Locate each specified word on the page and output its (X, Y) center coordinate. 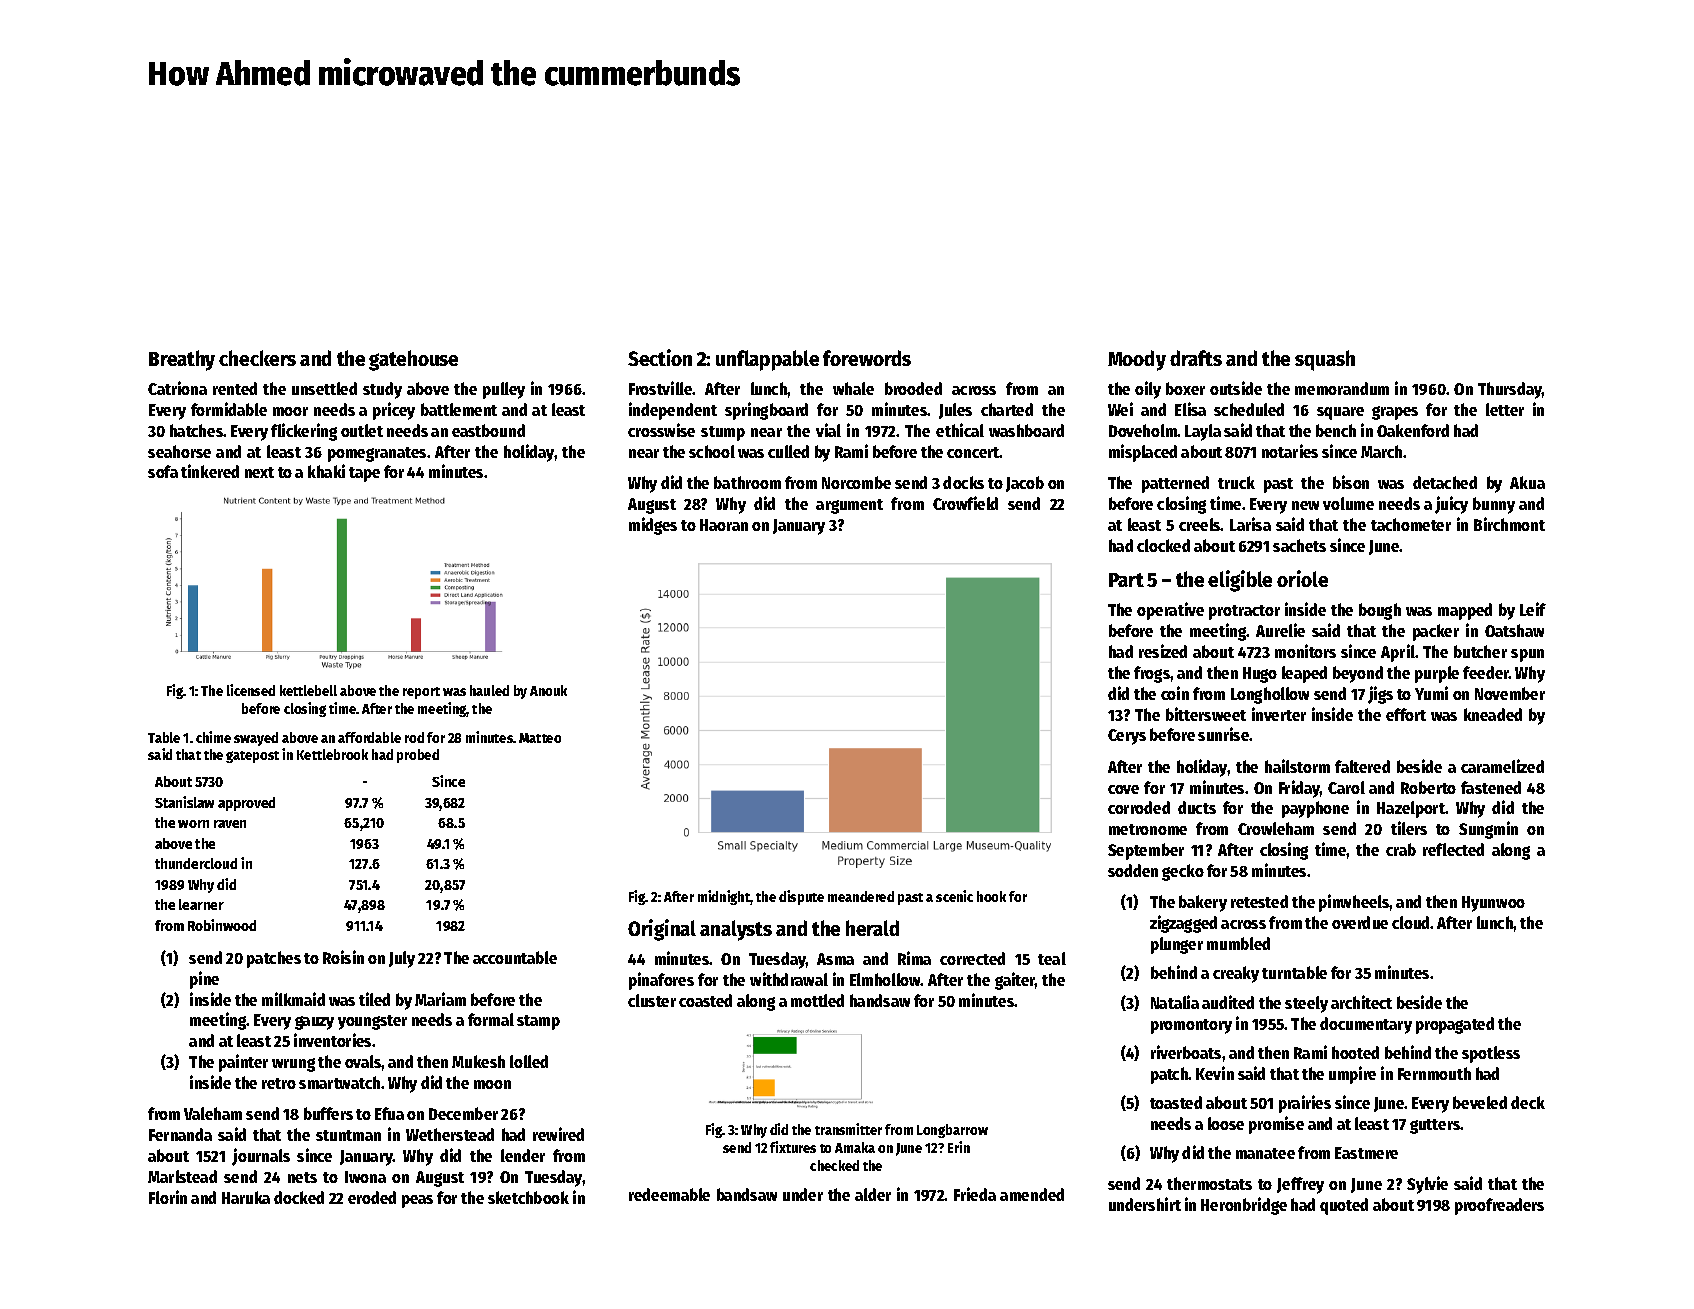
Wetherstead (450, 1134)
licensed (251, 690)
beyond (1358, 674)
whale (853, 388)
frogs (1152, 674)
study (382, 390)
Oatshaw (1514, 630)
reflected (1453, 849)
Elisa (1190, 409)
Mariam (440, 999)
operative (1170, 611)
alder (873, 1194)
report (421, 693)
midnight (724, 897)
